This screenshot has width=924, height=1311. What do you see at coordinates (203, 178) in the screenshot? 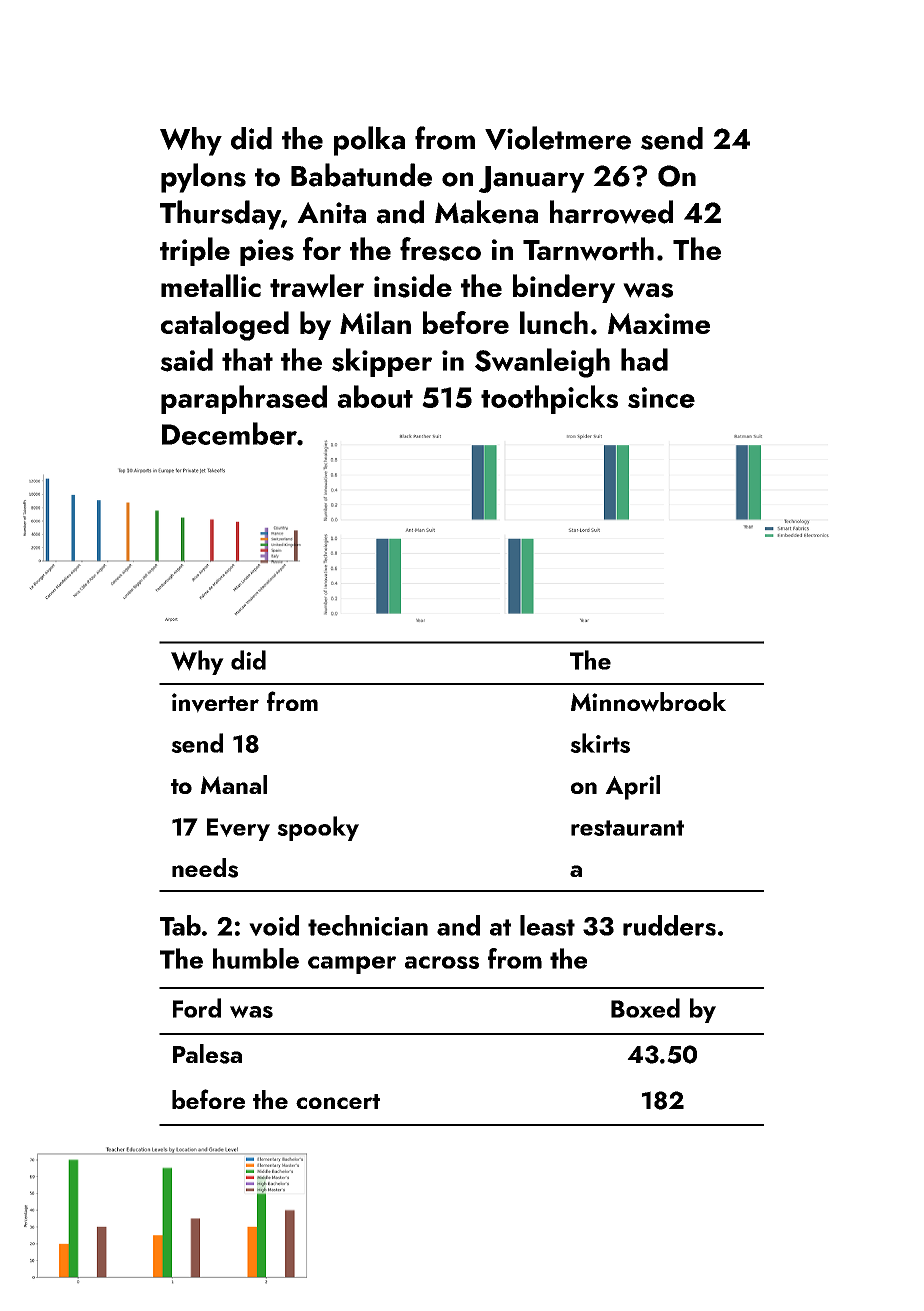
I see `pylons` at bounding box center [203, 178].
